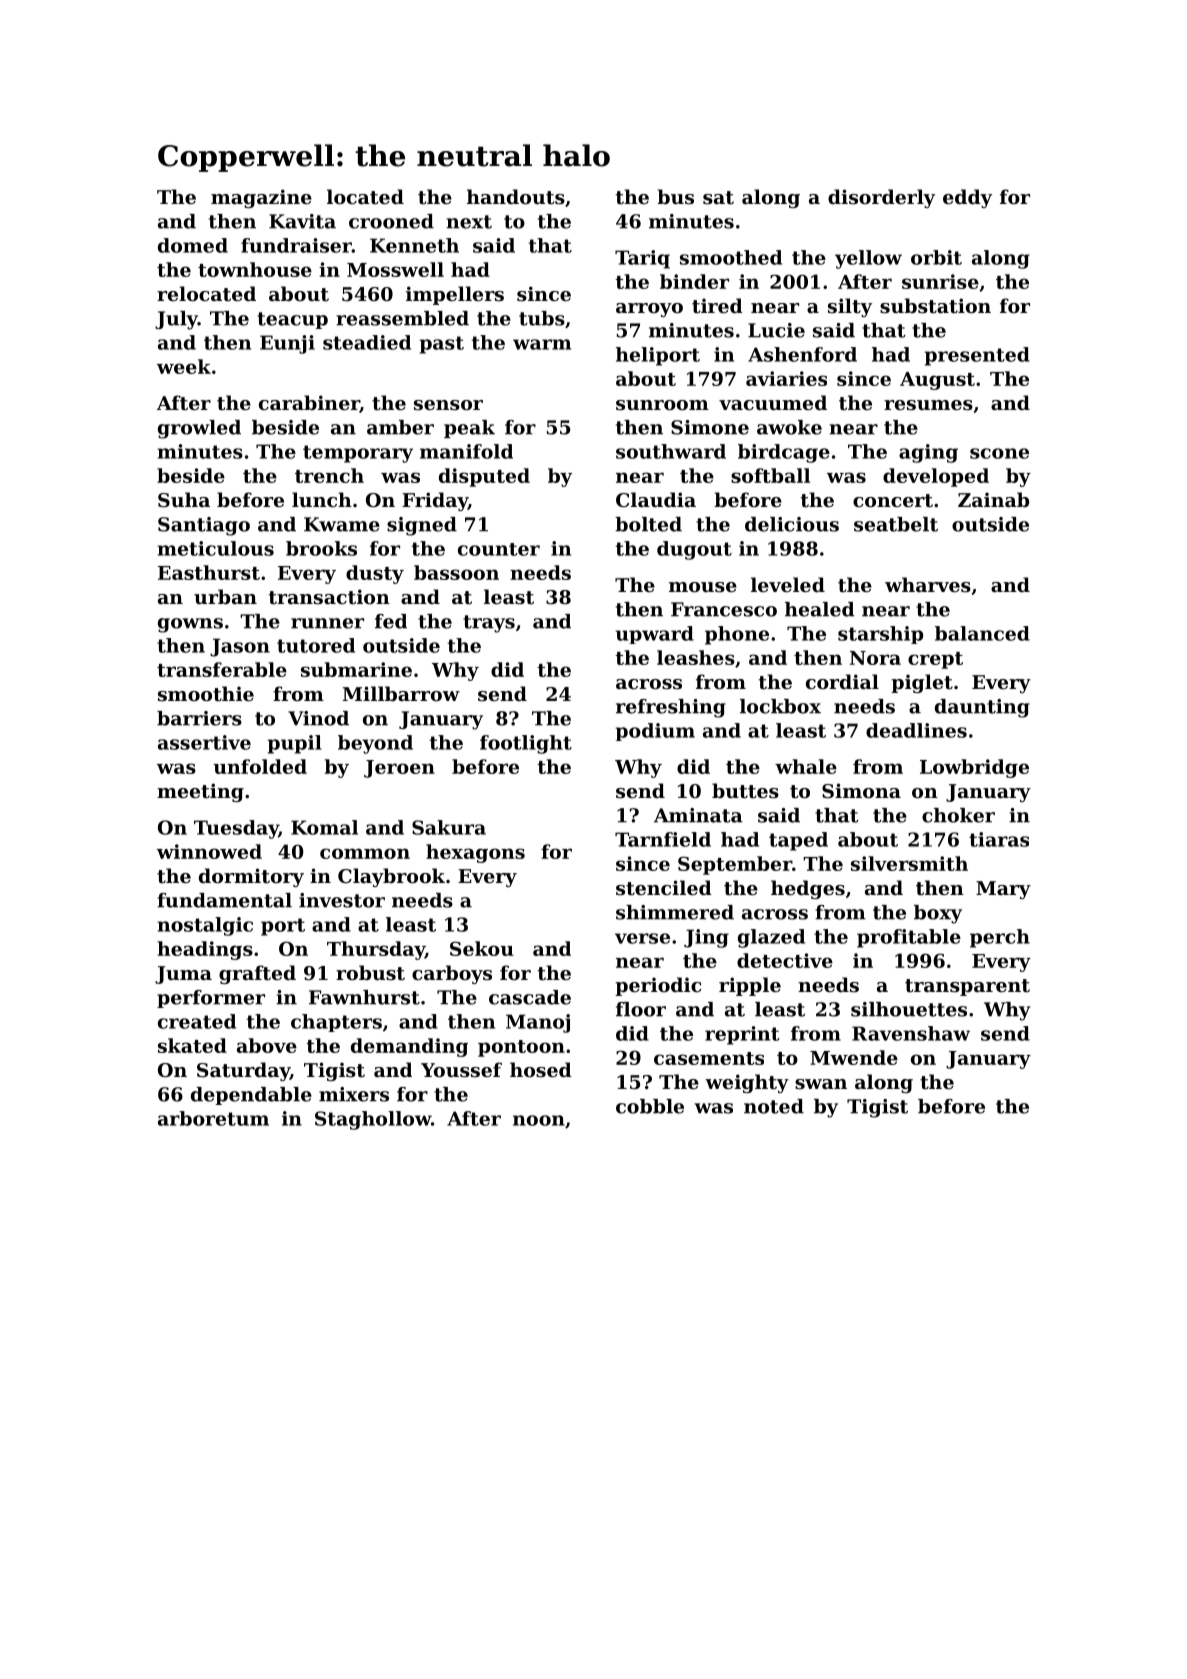 Image resolution: width=1187 pixels, height=1679 pixels. Describe the element at coordinates (375, 744) in the screenshot. I see `beyond` at that location.
